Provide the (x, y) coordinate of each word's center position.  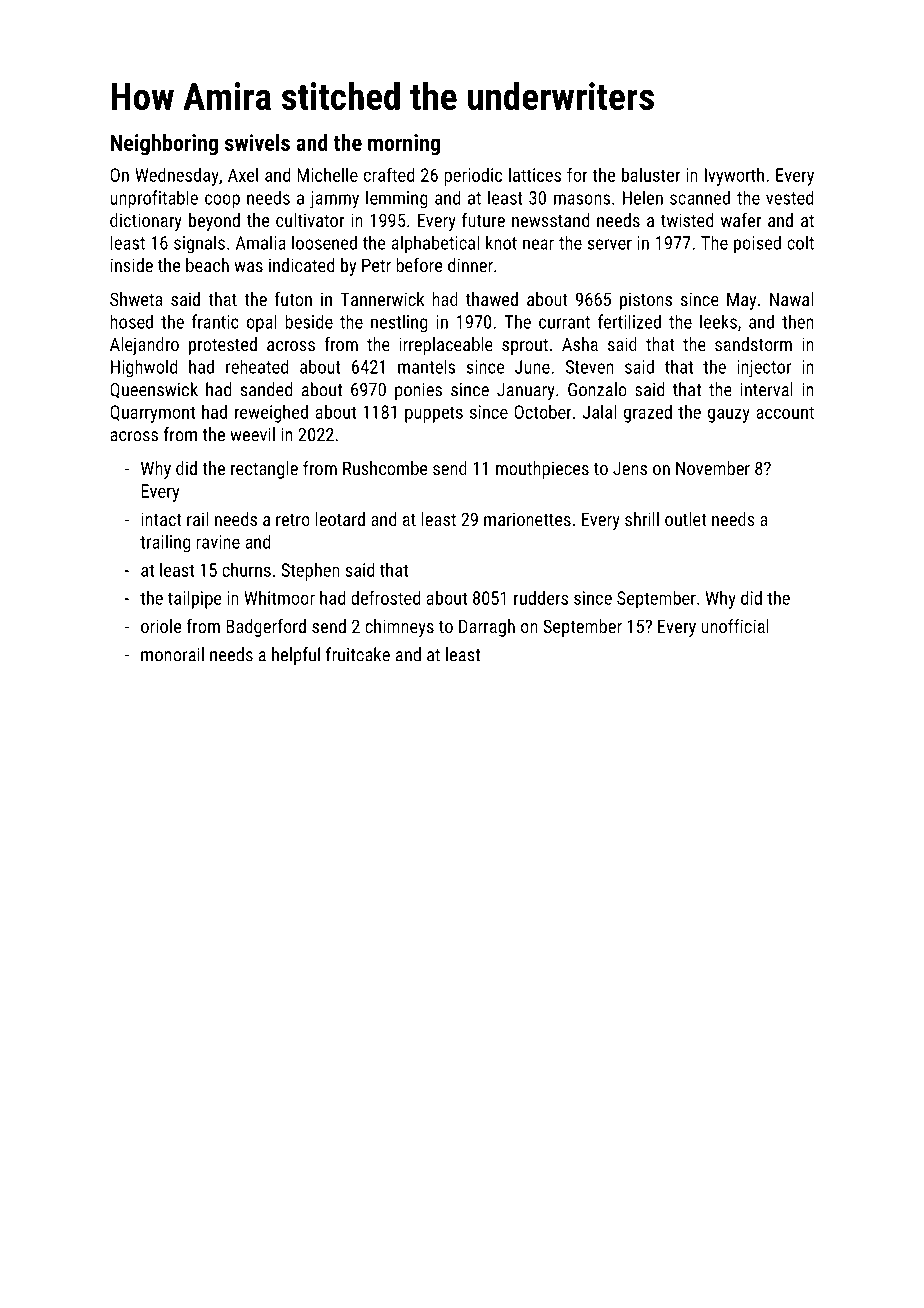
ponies (418, 391)
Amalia (260, 242)
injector (764, 369)
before (419, 265)
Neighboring (164, 145)
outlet (685, 519)
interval (767, 389)
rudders (541, 598)
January (526, 391)
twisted (687, 220)
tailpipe (195, 600)
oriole (161, 626)
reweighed (271, 414)
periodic (473, 177)
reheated (257, 366)
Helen (643, 197)
